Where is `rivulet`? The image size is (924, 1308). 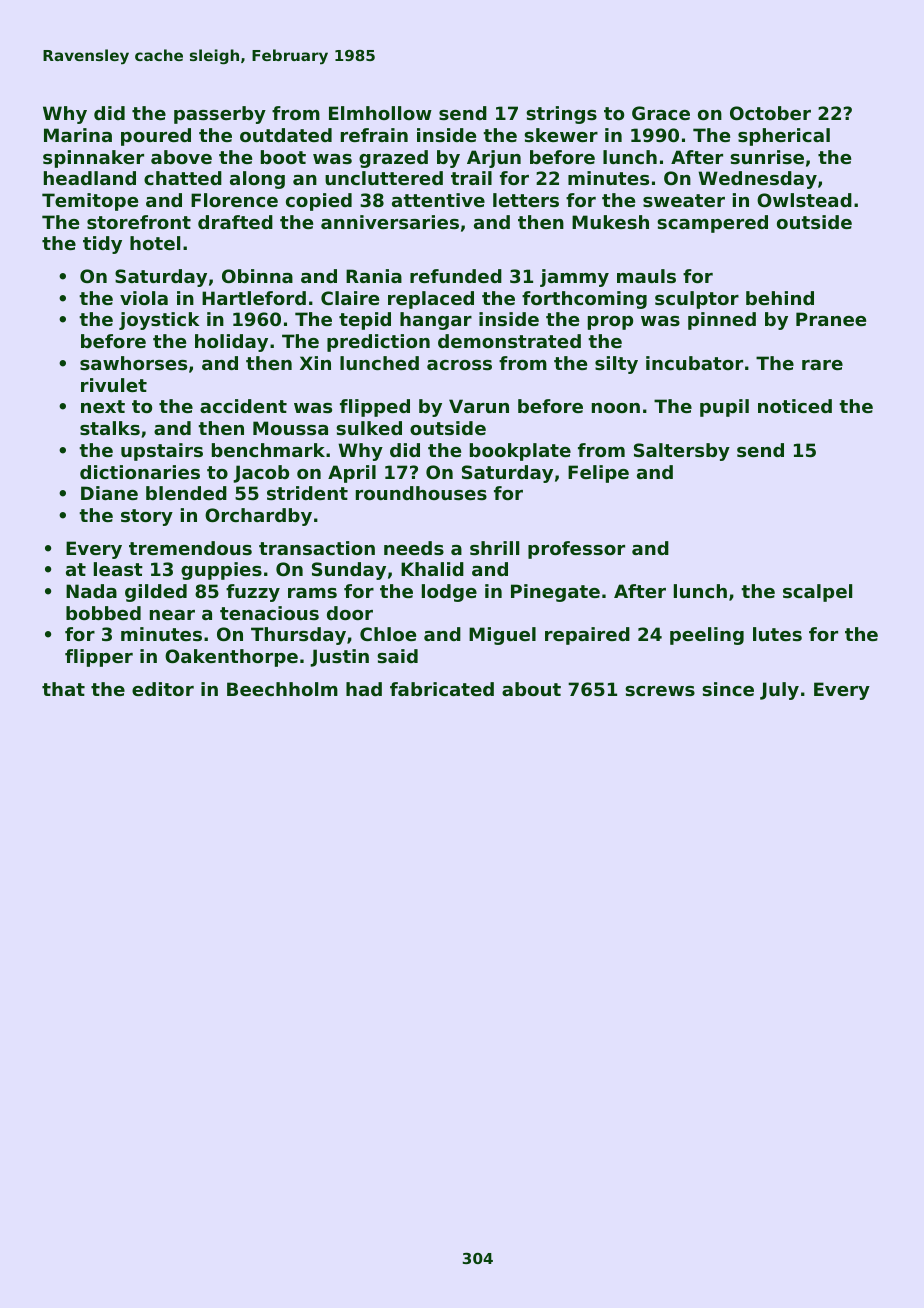 rivulet is located at coordinates (114, 385).
